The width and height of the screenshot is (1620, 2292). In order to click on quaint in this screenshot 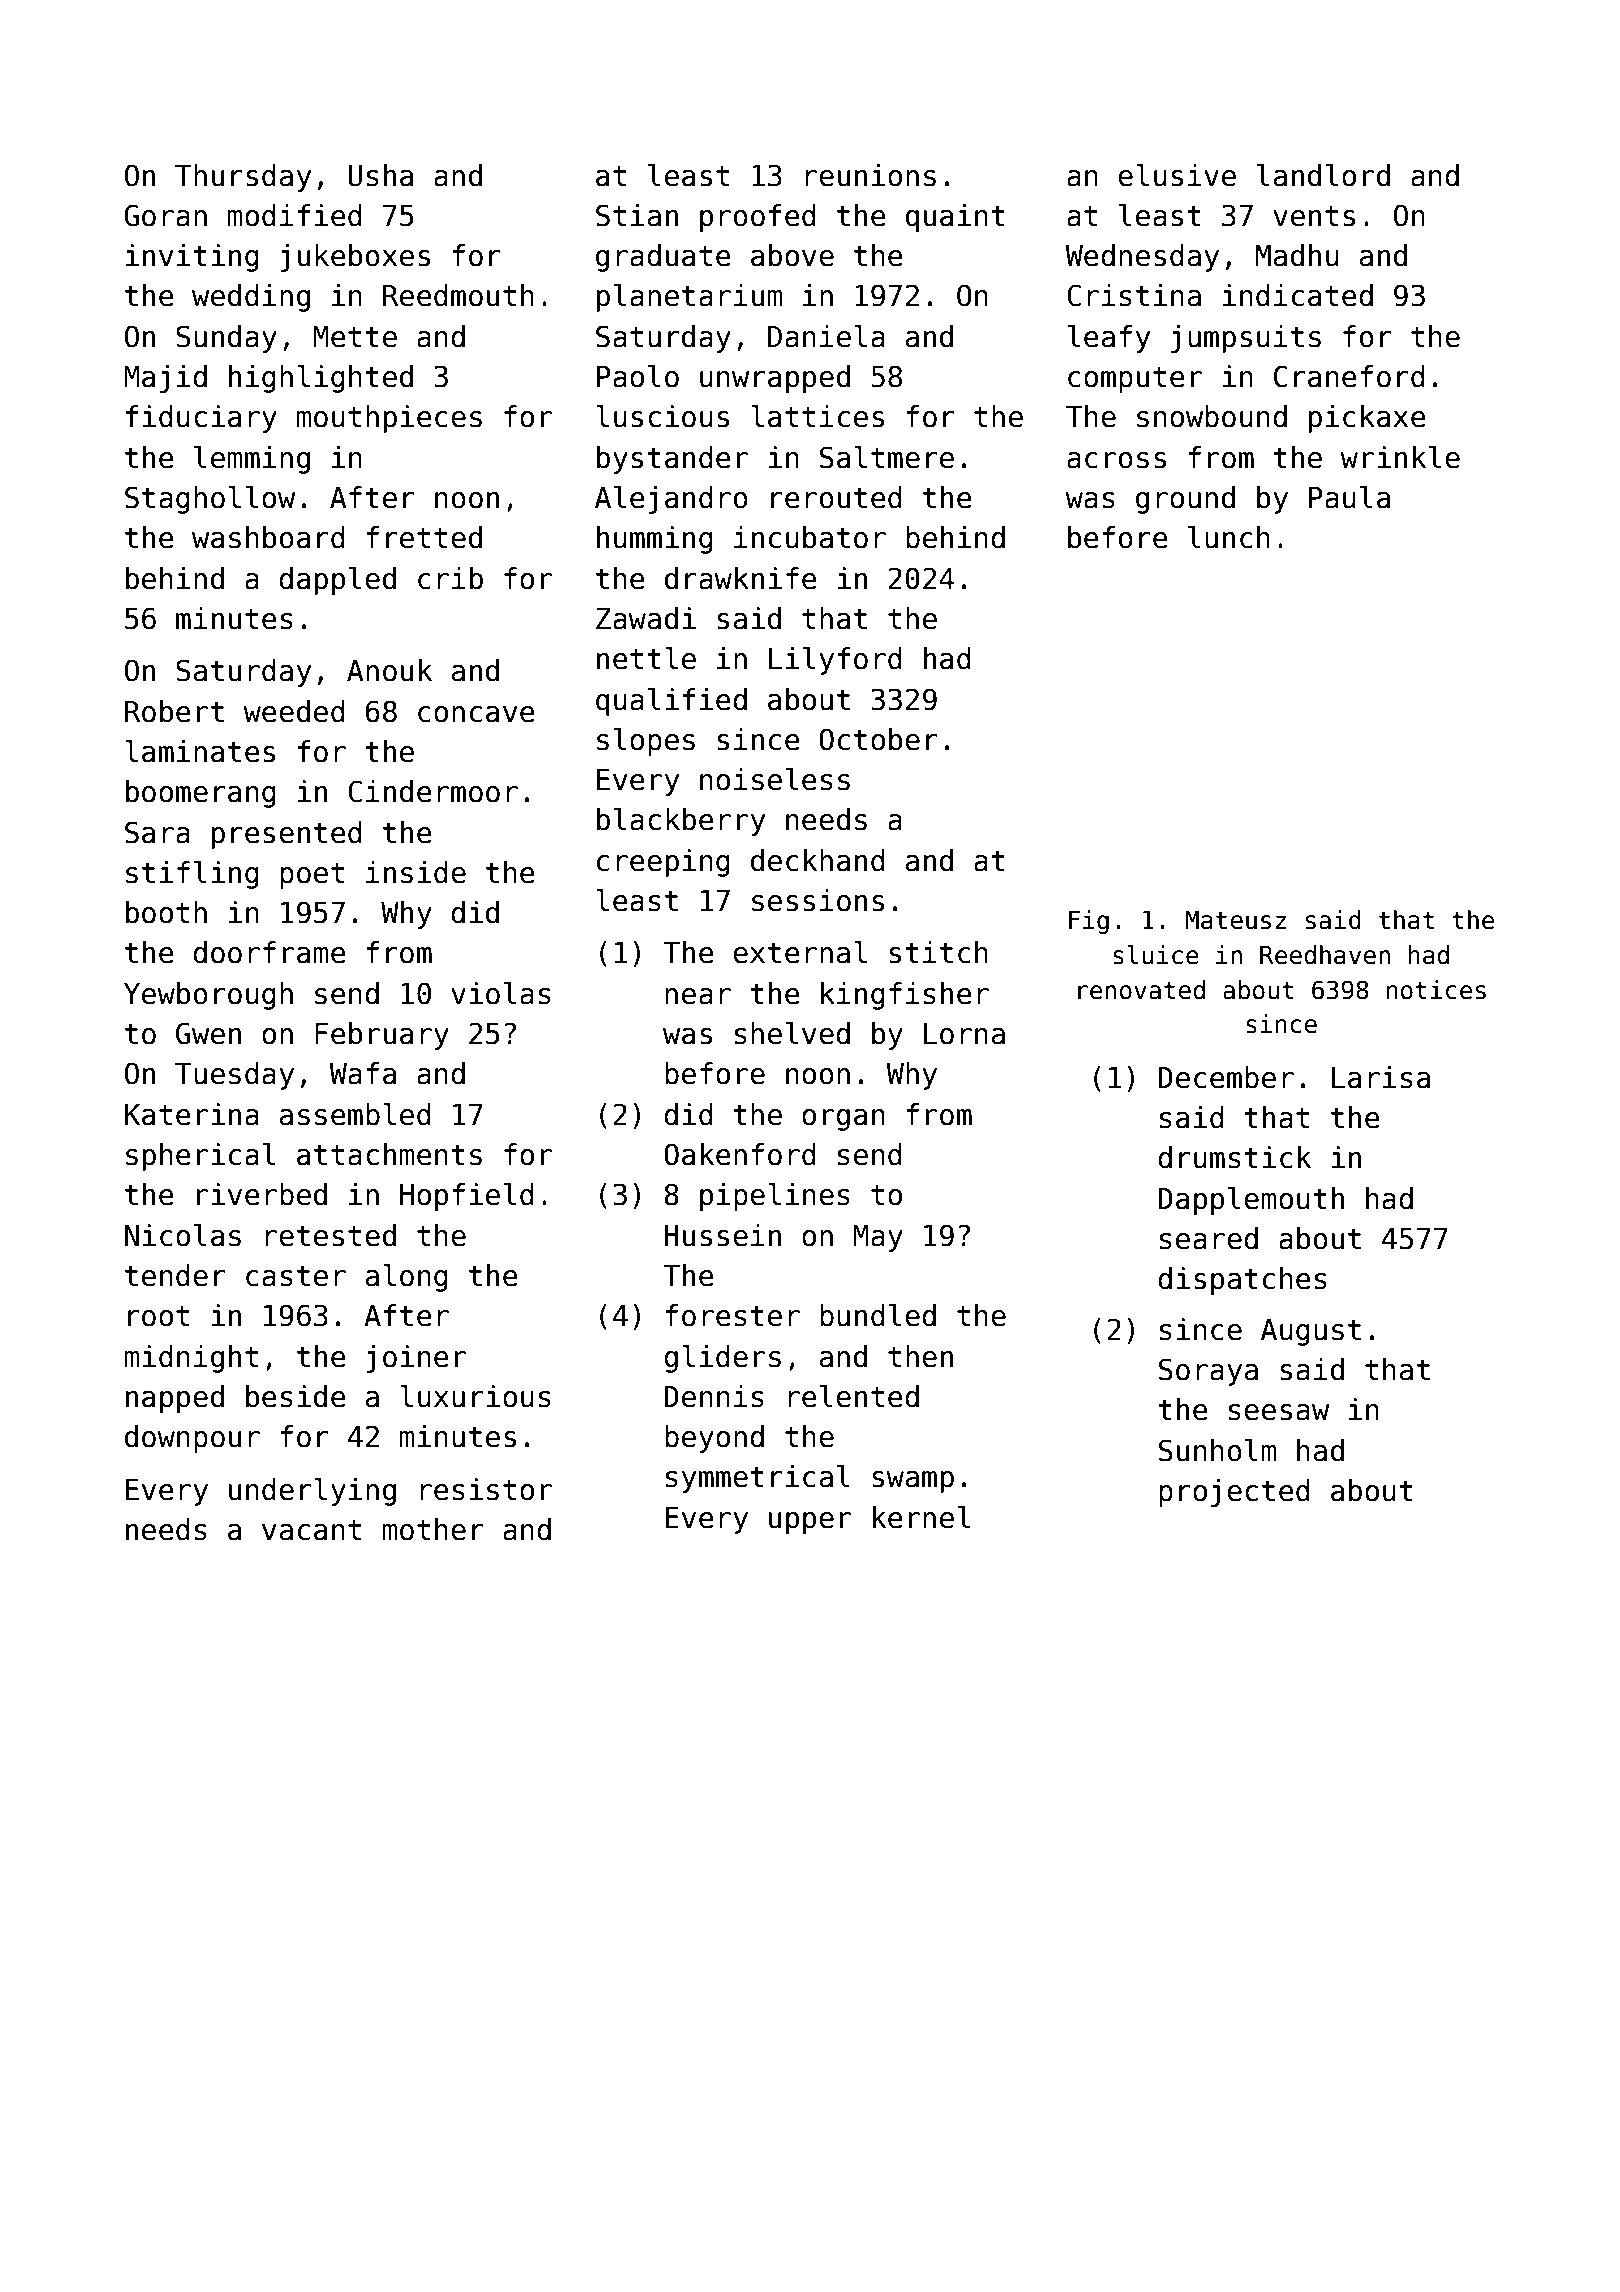, I will do `click(955, 218)`.
